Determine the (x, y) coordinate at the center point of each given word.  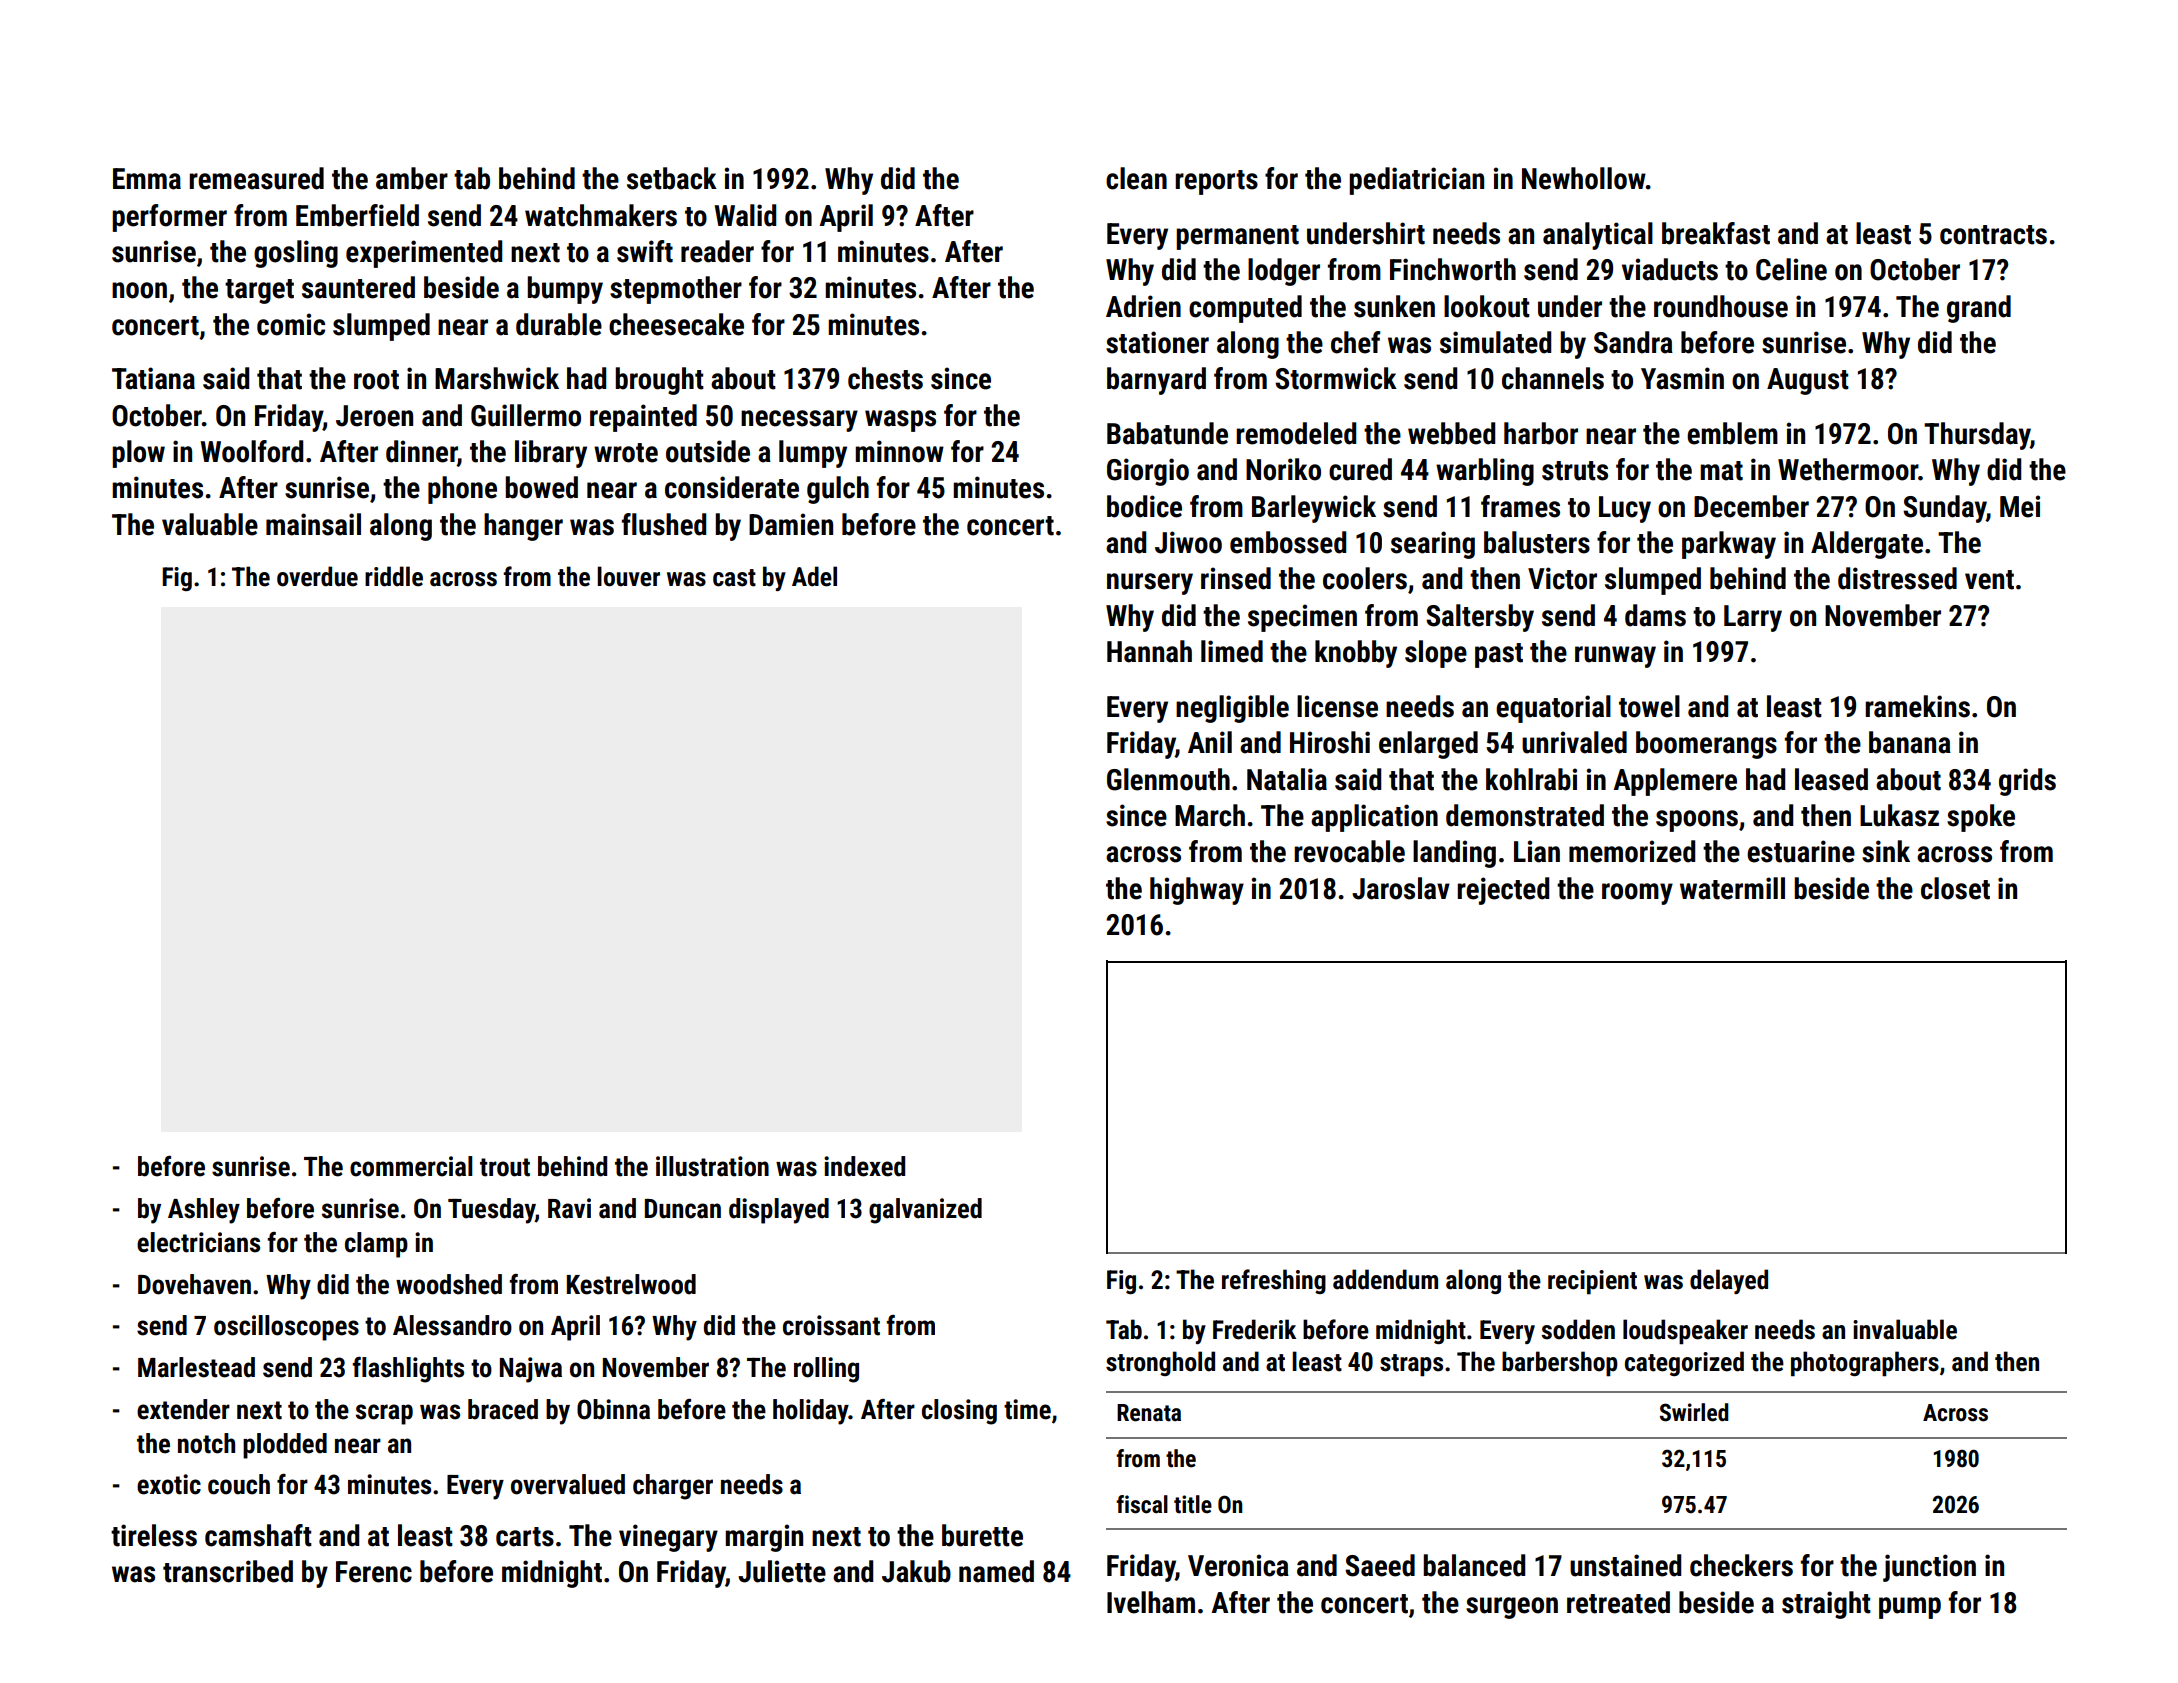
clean (1136, 178)
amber (412, 178)
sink (1886, 851)
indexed (864, 1166)
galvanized (925, 1211)
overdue (317, 576)
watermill (1732, 888)
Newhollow (1584, 178)
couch (239, 1484)
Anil (1210, 742)
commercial (411, 1166)
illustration (712, 1166)
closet (1955, 888)
